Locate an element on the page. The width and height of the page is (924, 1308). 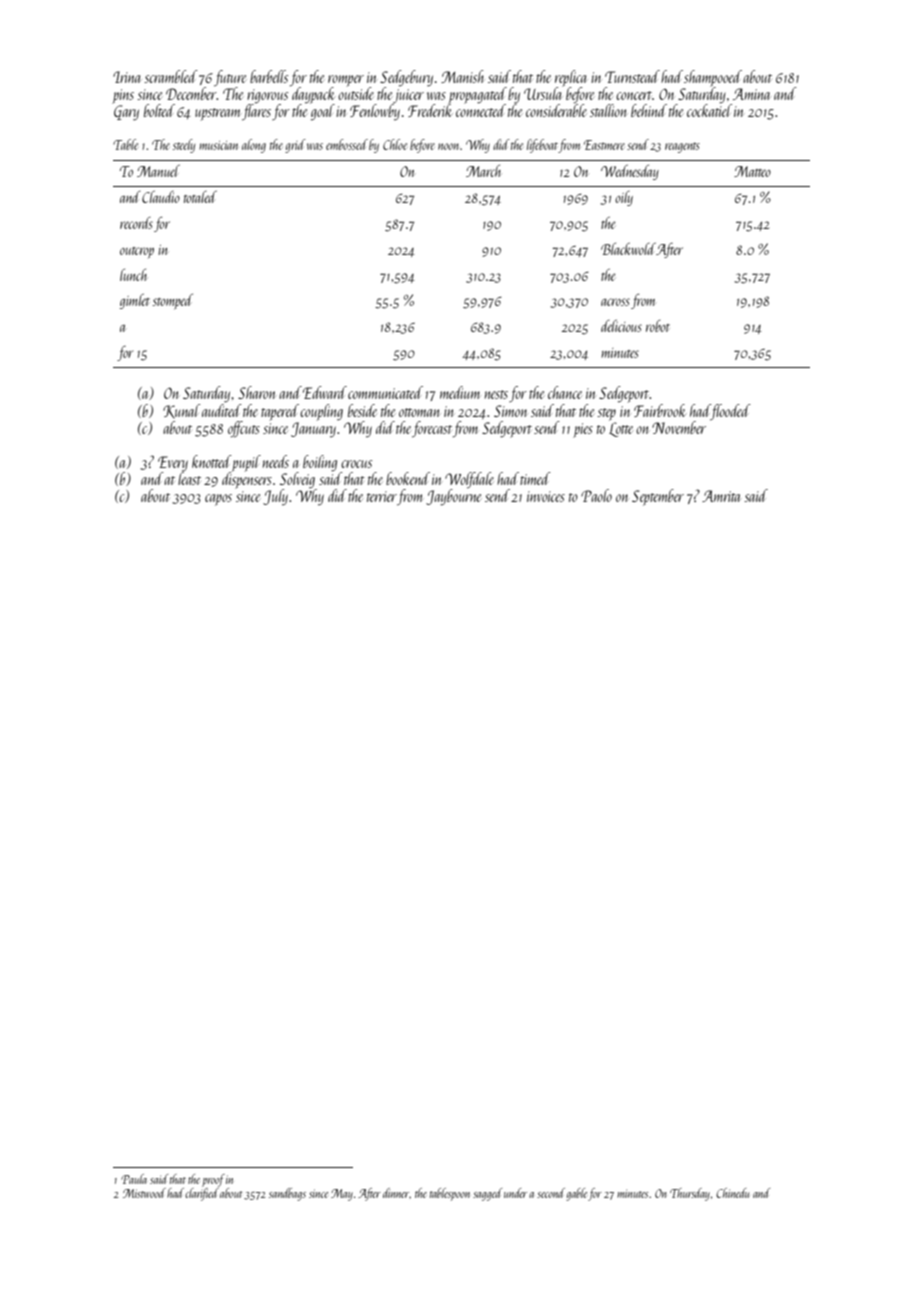
along is located at coordinates (254, 146).
